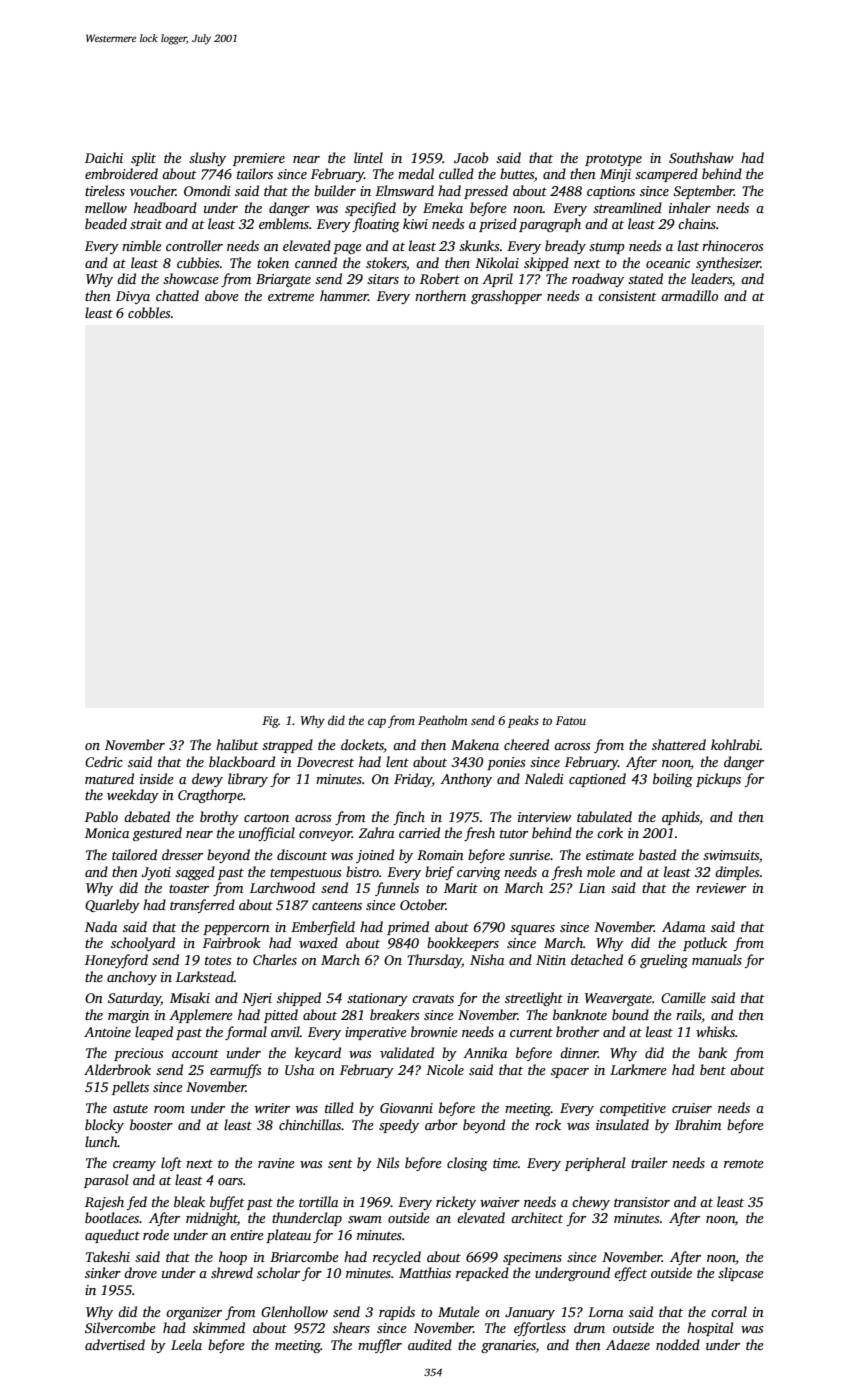 This screenshot has height=1400, width=849. I want to click on Southshaw, so click(701, 157).
